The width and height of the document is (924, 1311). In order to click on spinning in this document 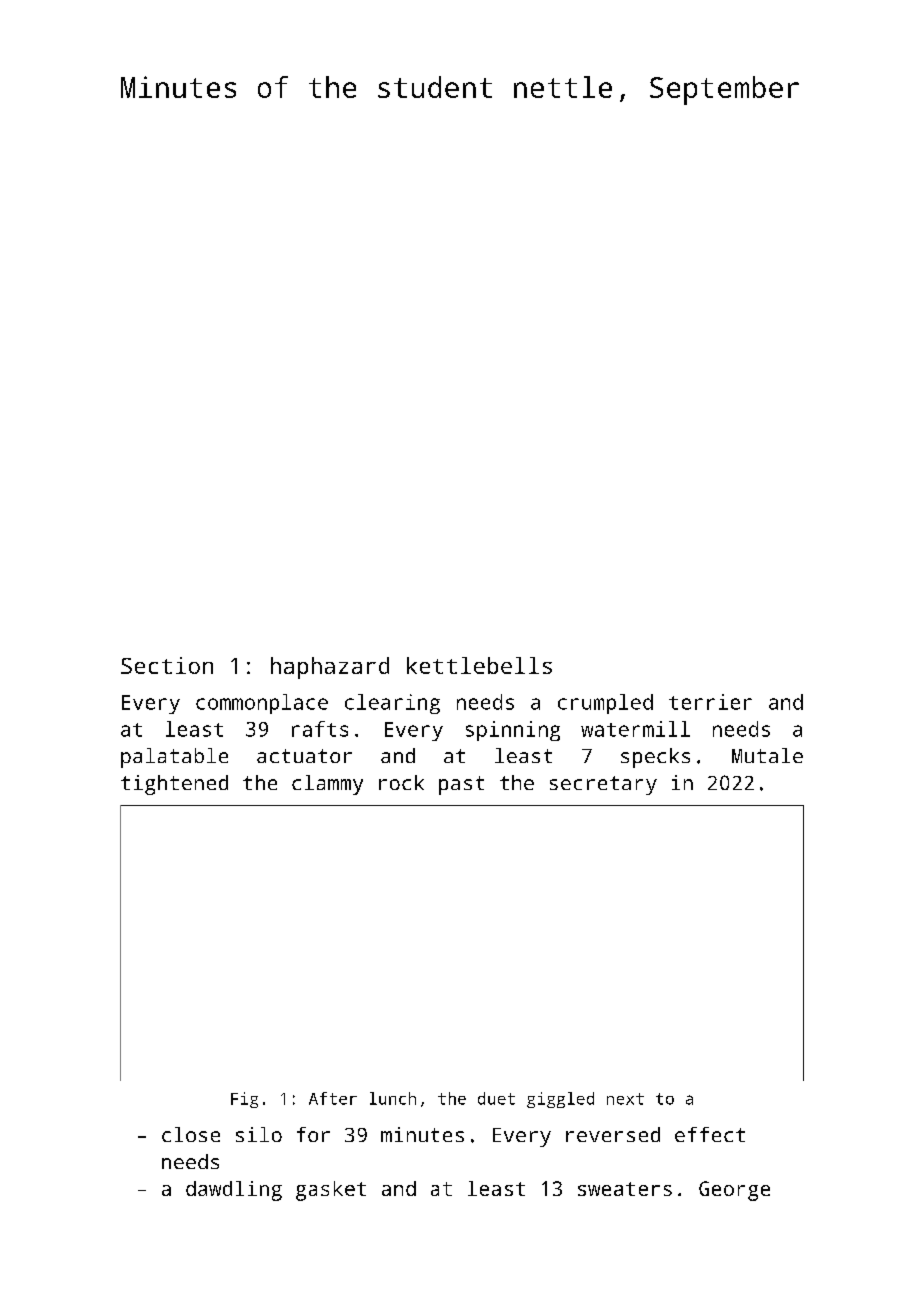, I will do `click(513, 731)`.
